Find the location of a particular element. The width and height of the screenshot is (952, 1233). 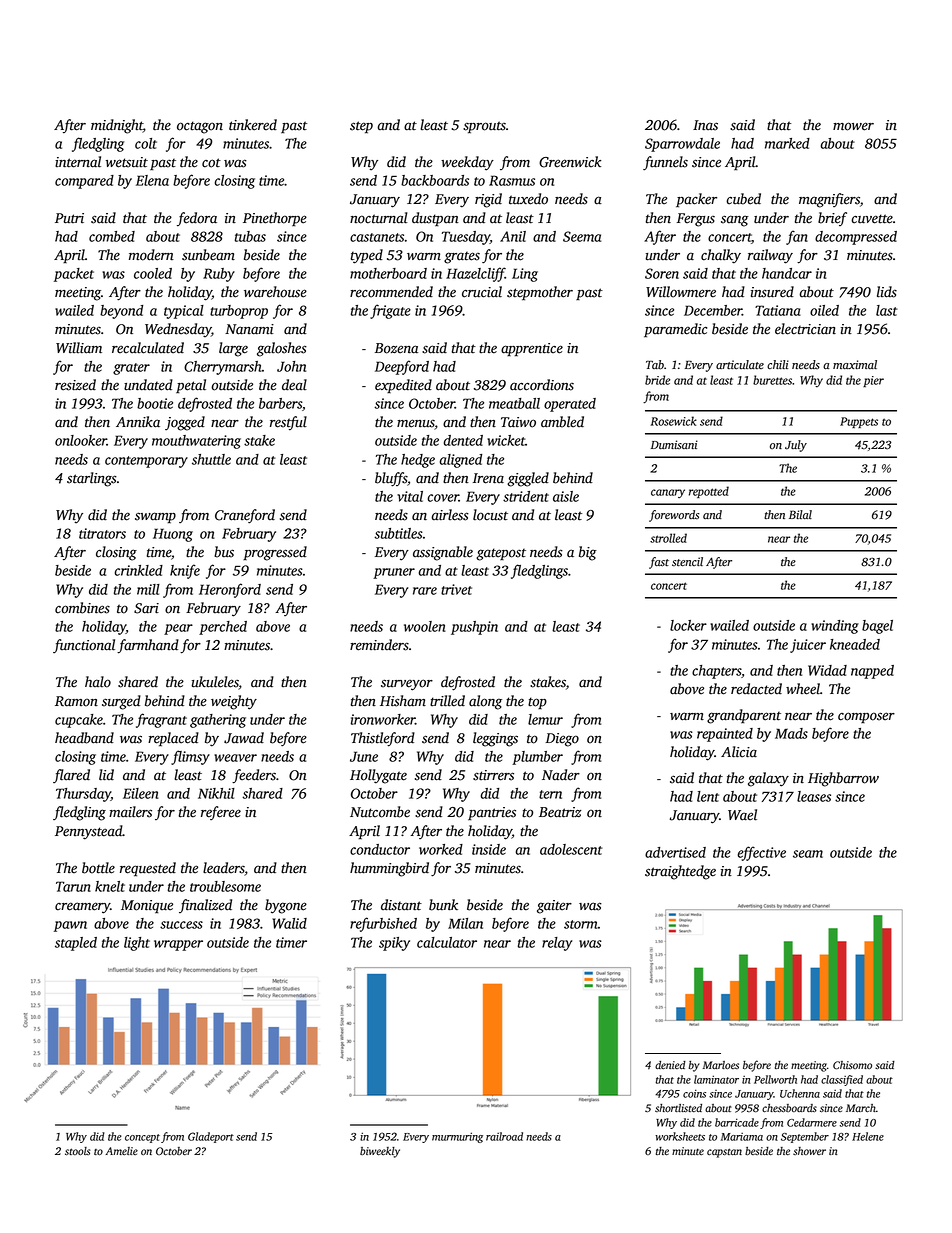

locker is located at coordinates (688, 625).
